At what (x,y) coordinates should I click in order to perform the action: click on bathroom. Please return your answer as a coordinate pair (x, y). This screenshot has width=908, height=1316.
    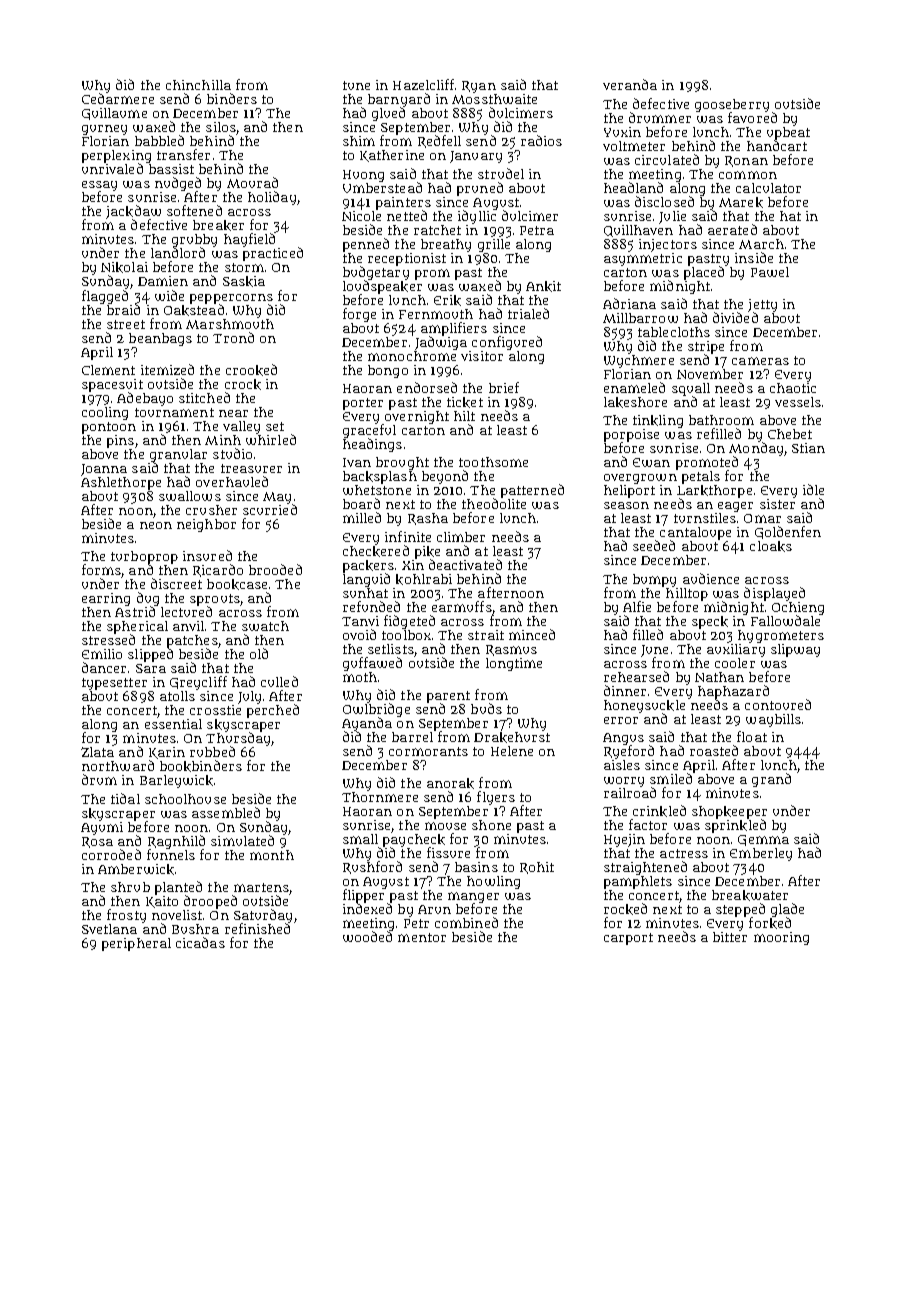
    Looking at the image, I should click on (721, 420).
